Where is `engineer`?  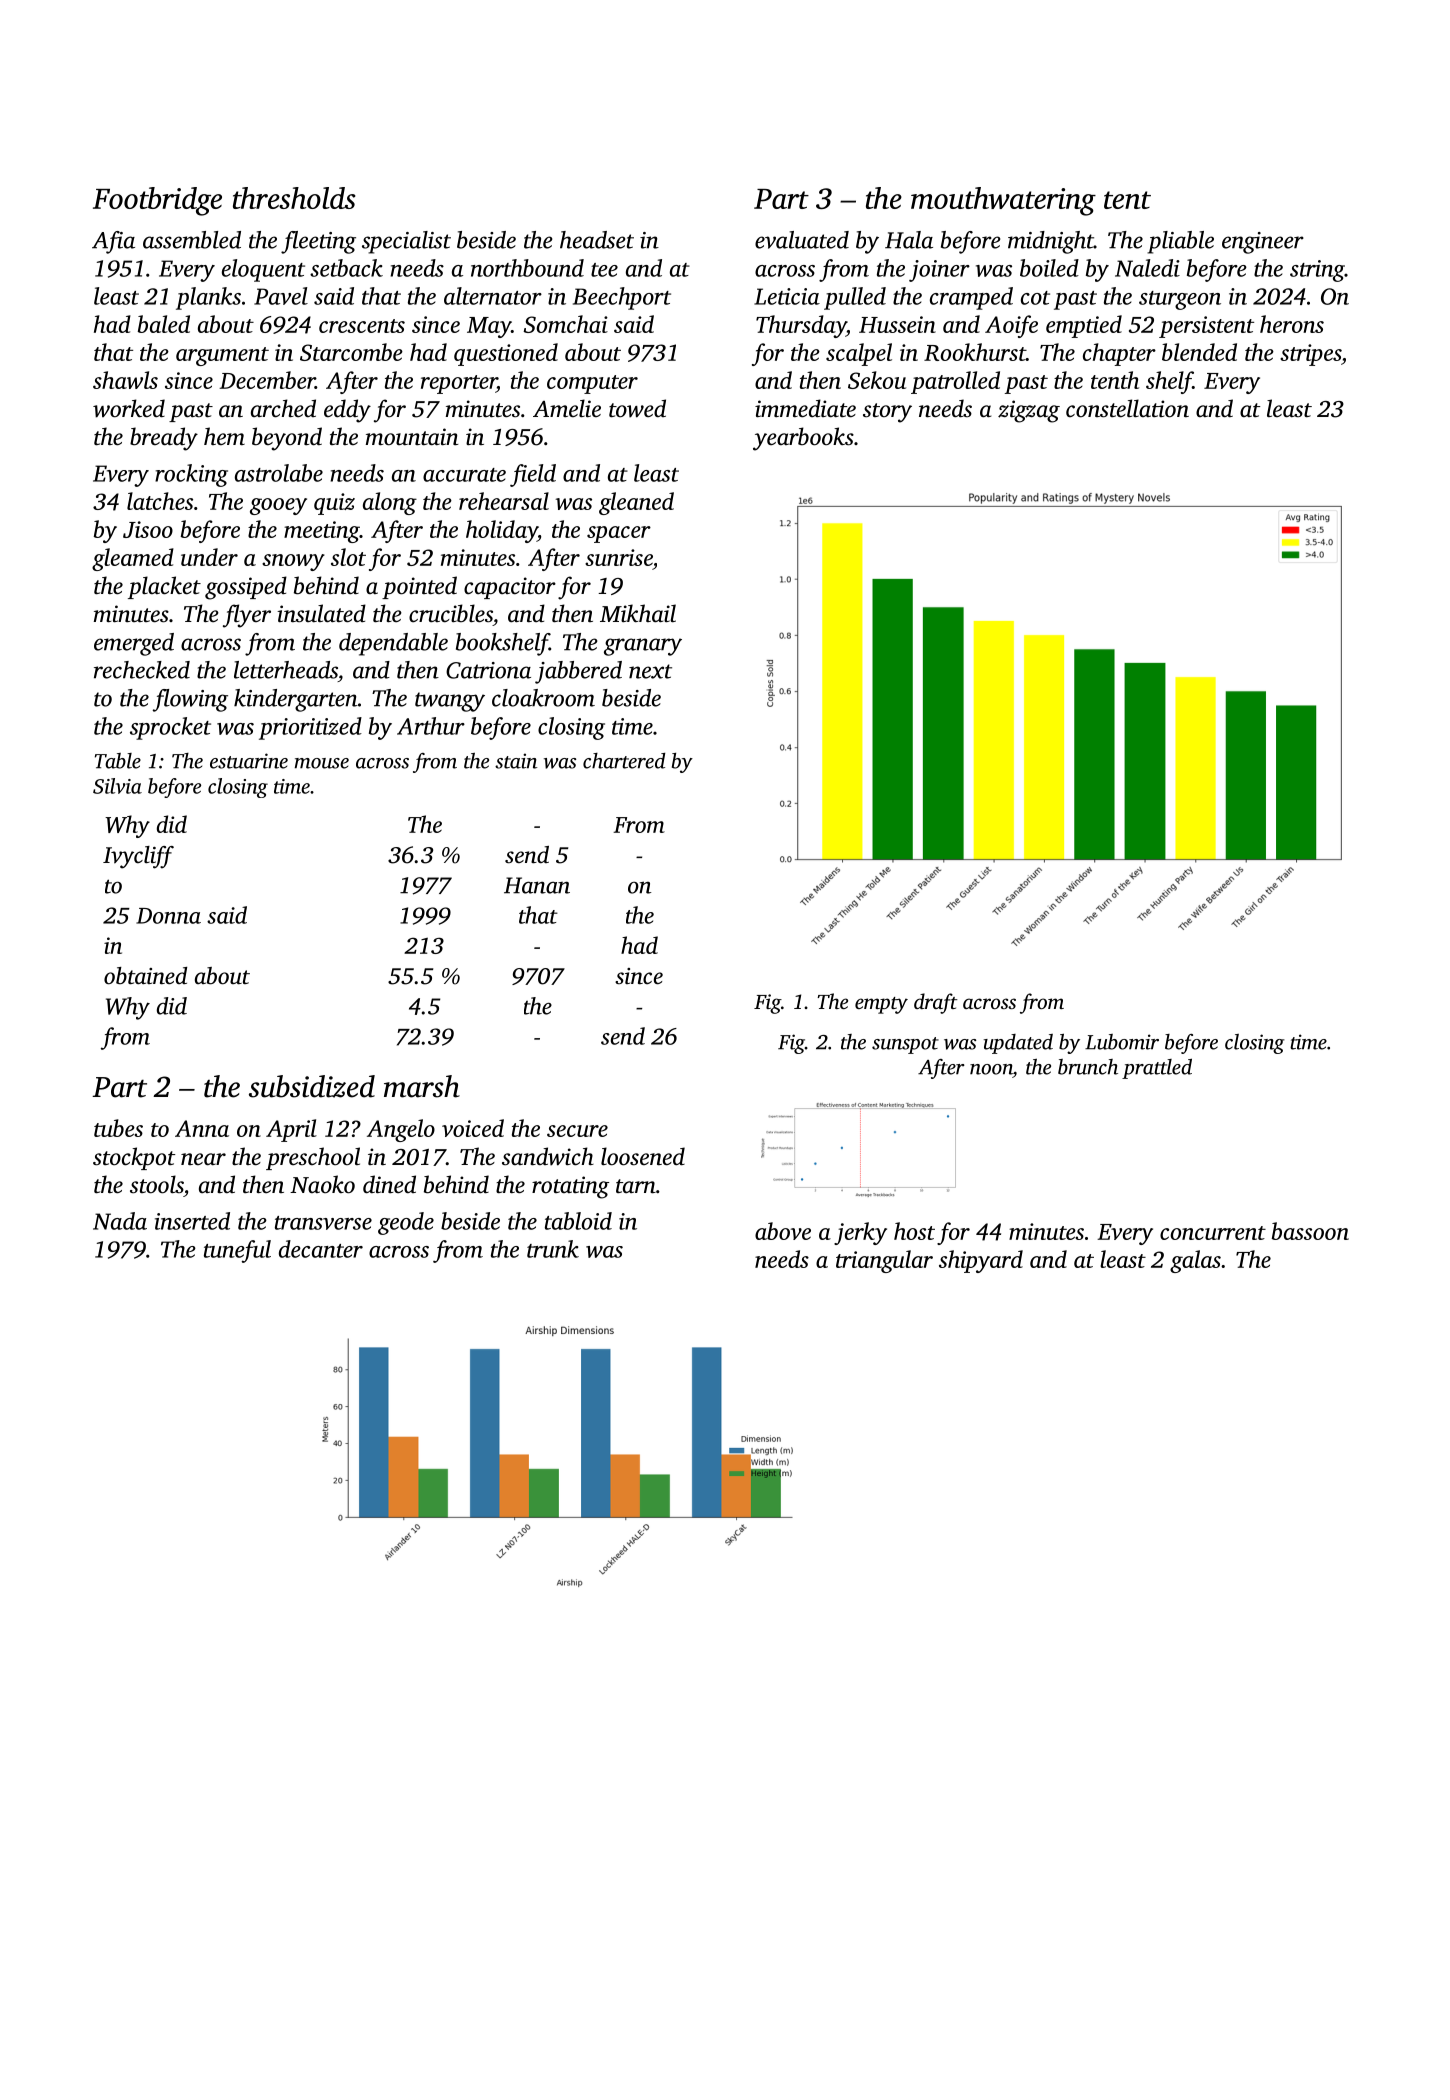
engineer is located at coordinates (1263, 243).
